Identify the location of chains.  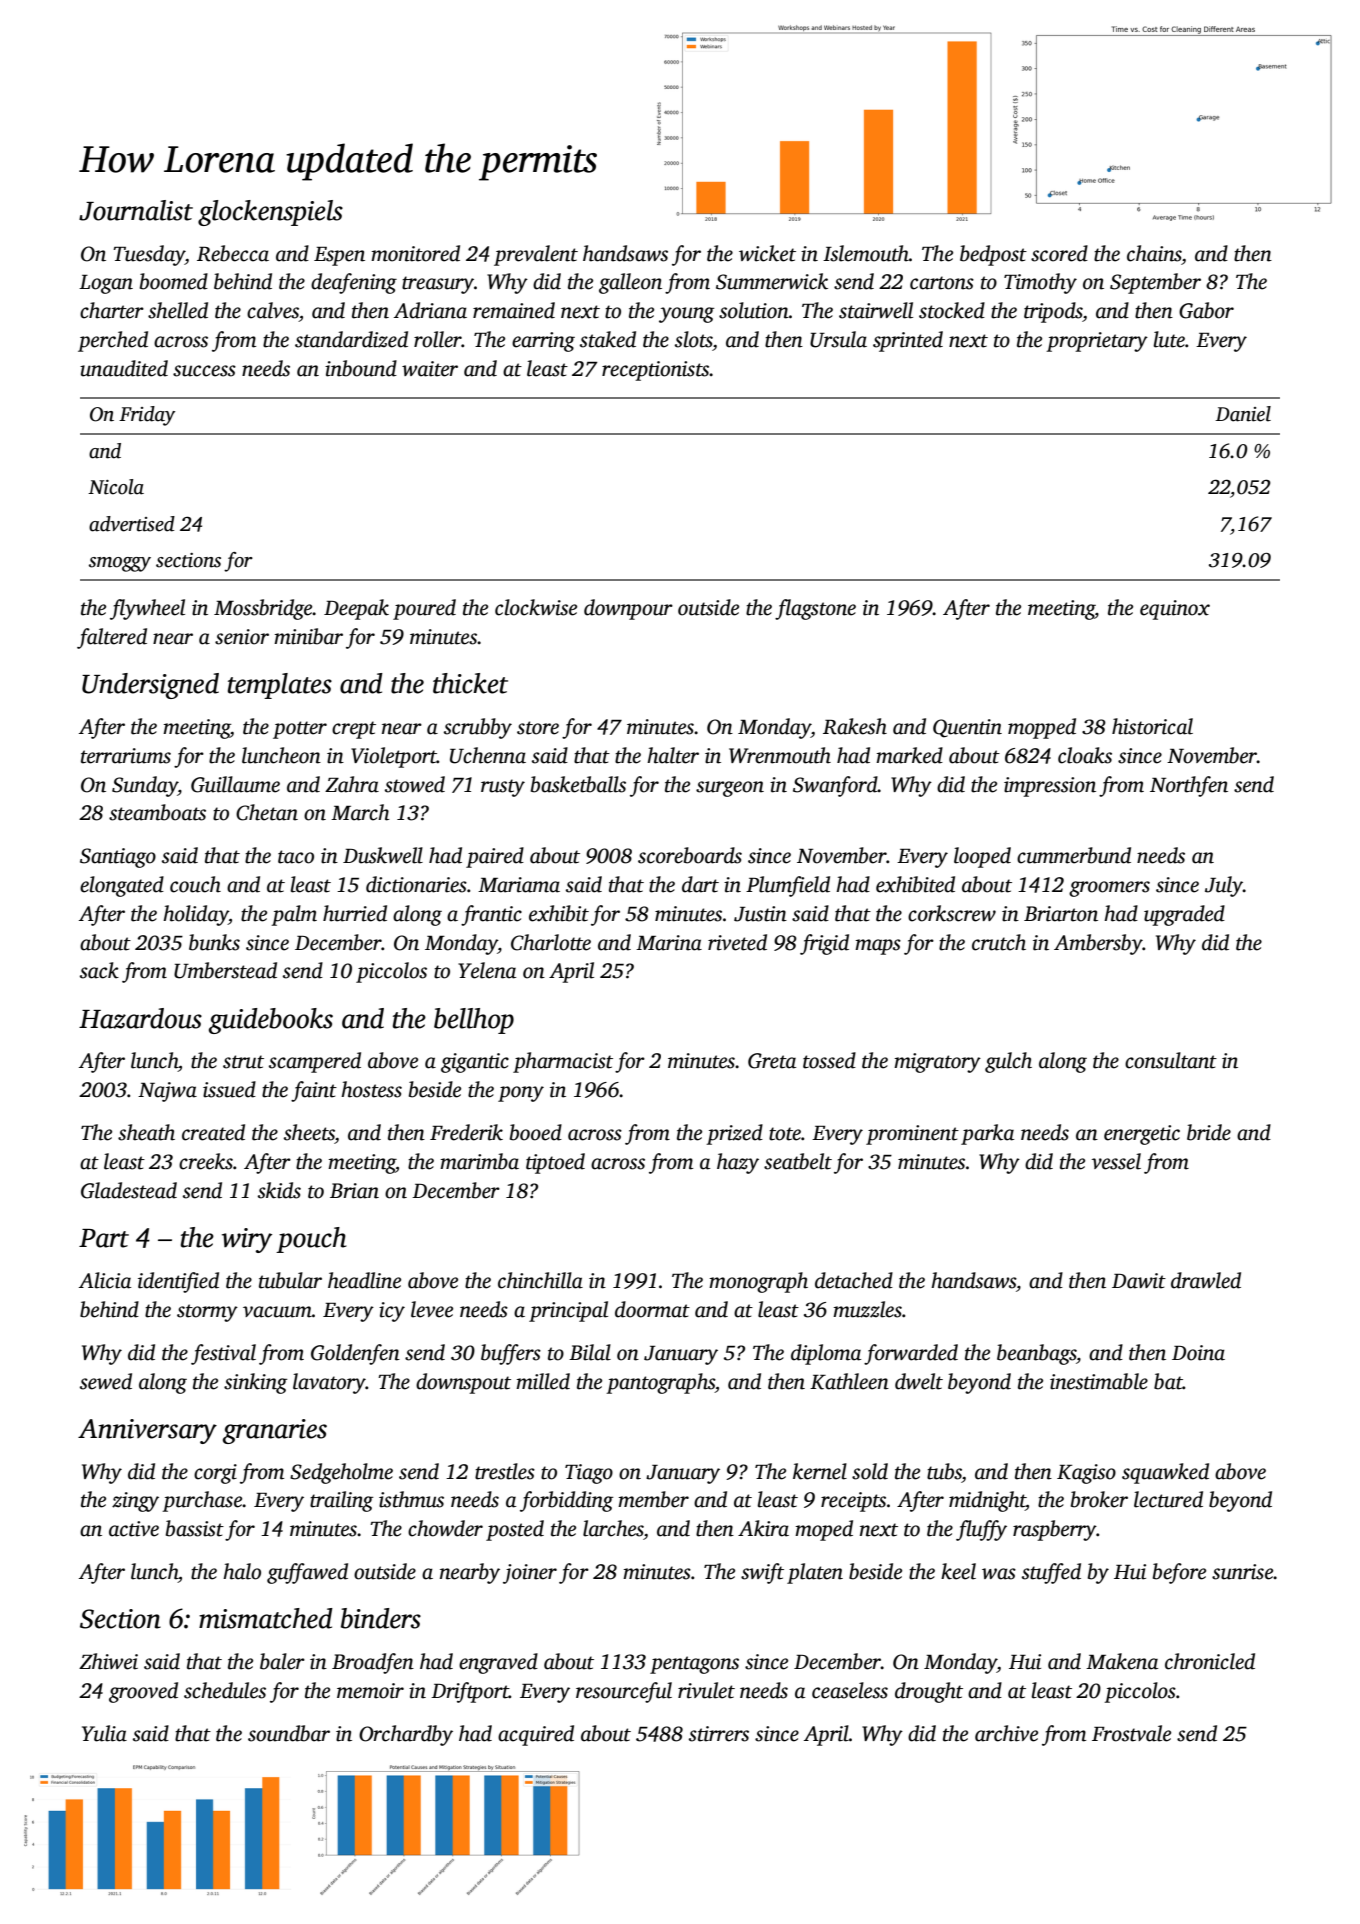
(1154, 253).
